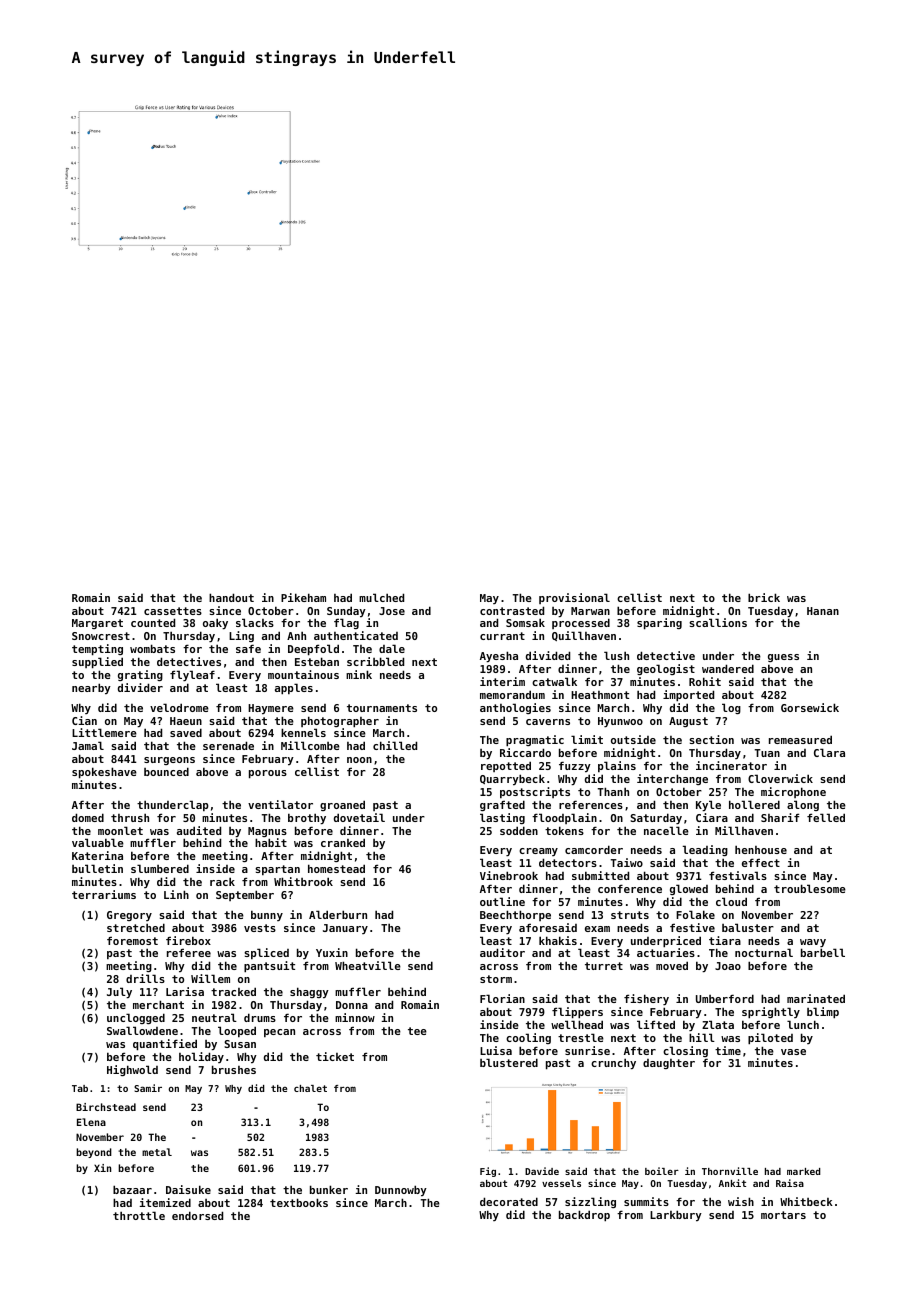 The image size is (924, 1308). What do you see at coordinates (153, 622) in the image?
I see `counted` at bounding box center [153, 622].
